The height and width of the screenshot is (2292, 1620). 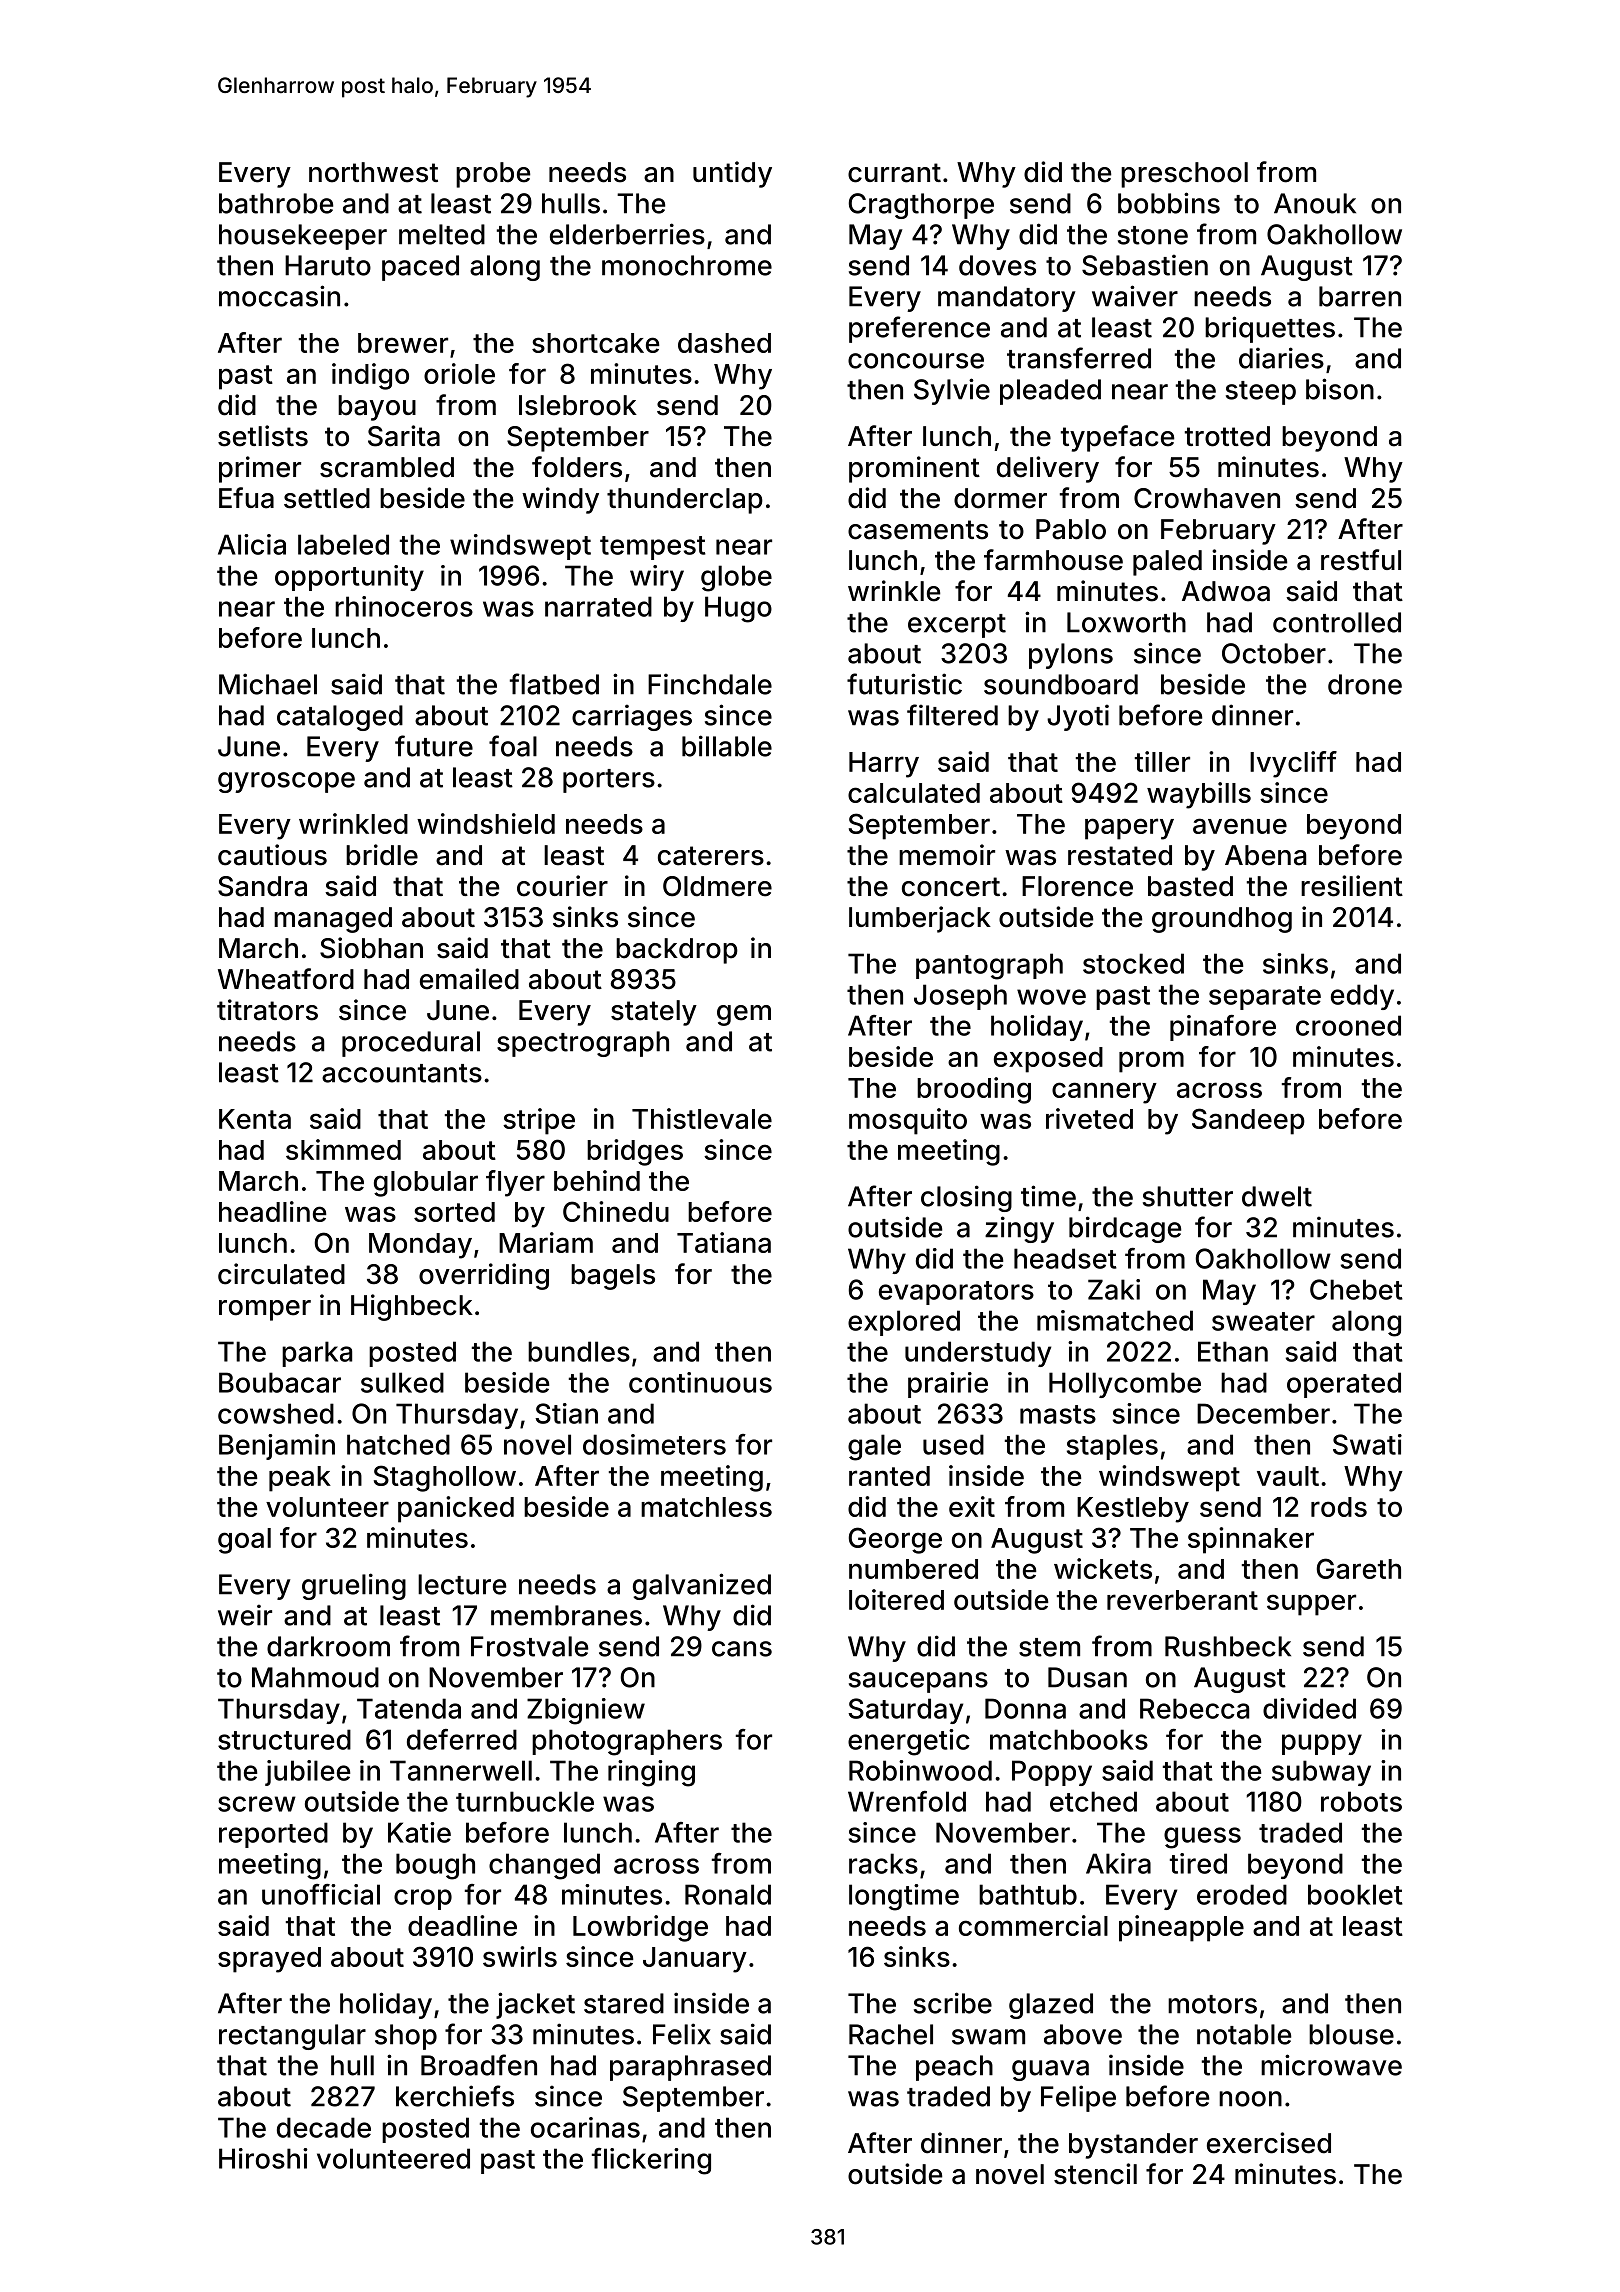 I want to click on romper, so click(x=265, y=1310).
